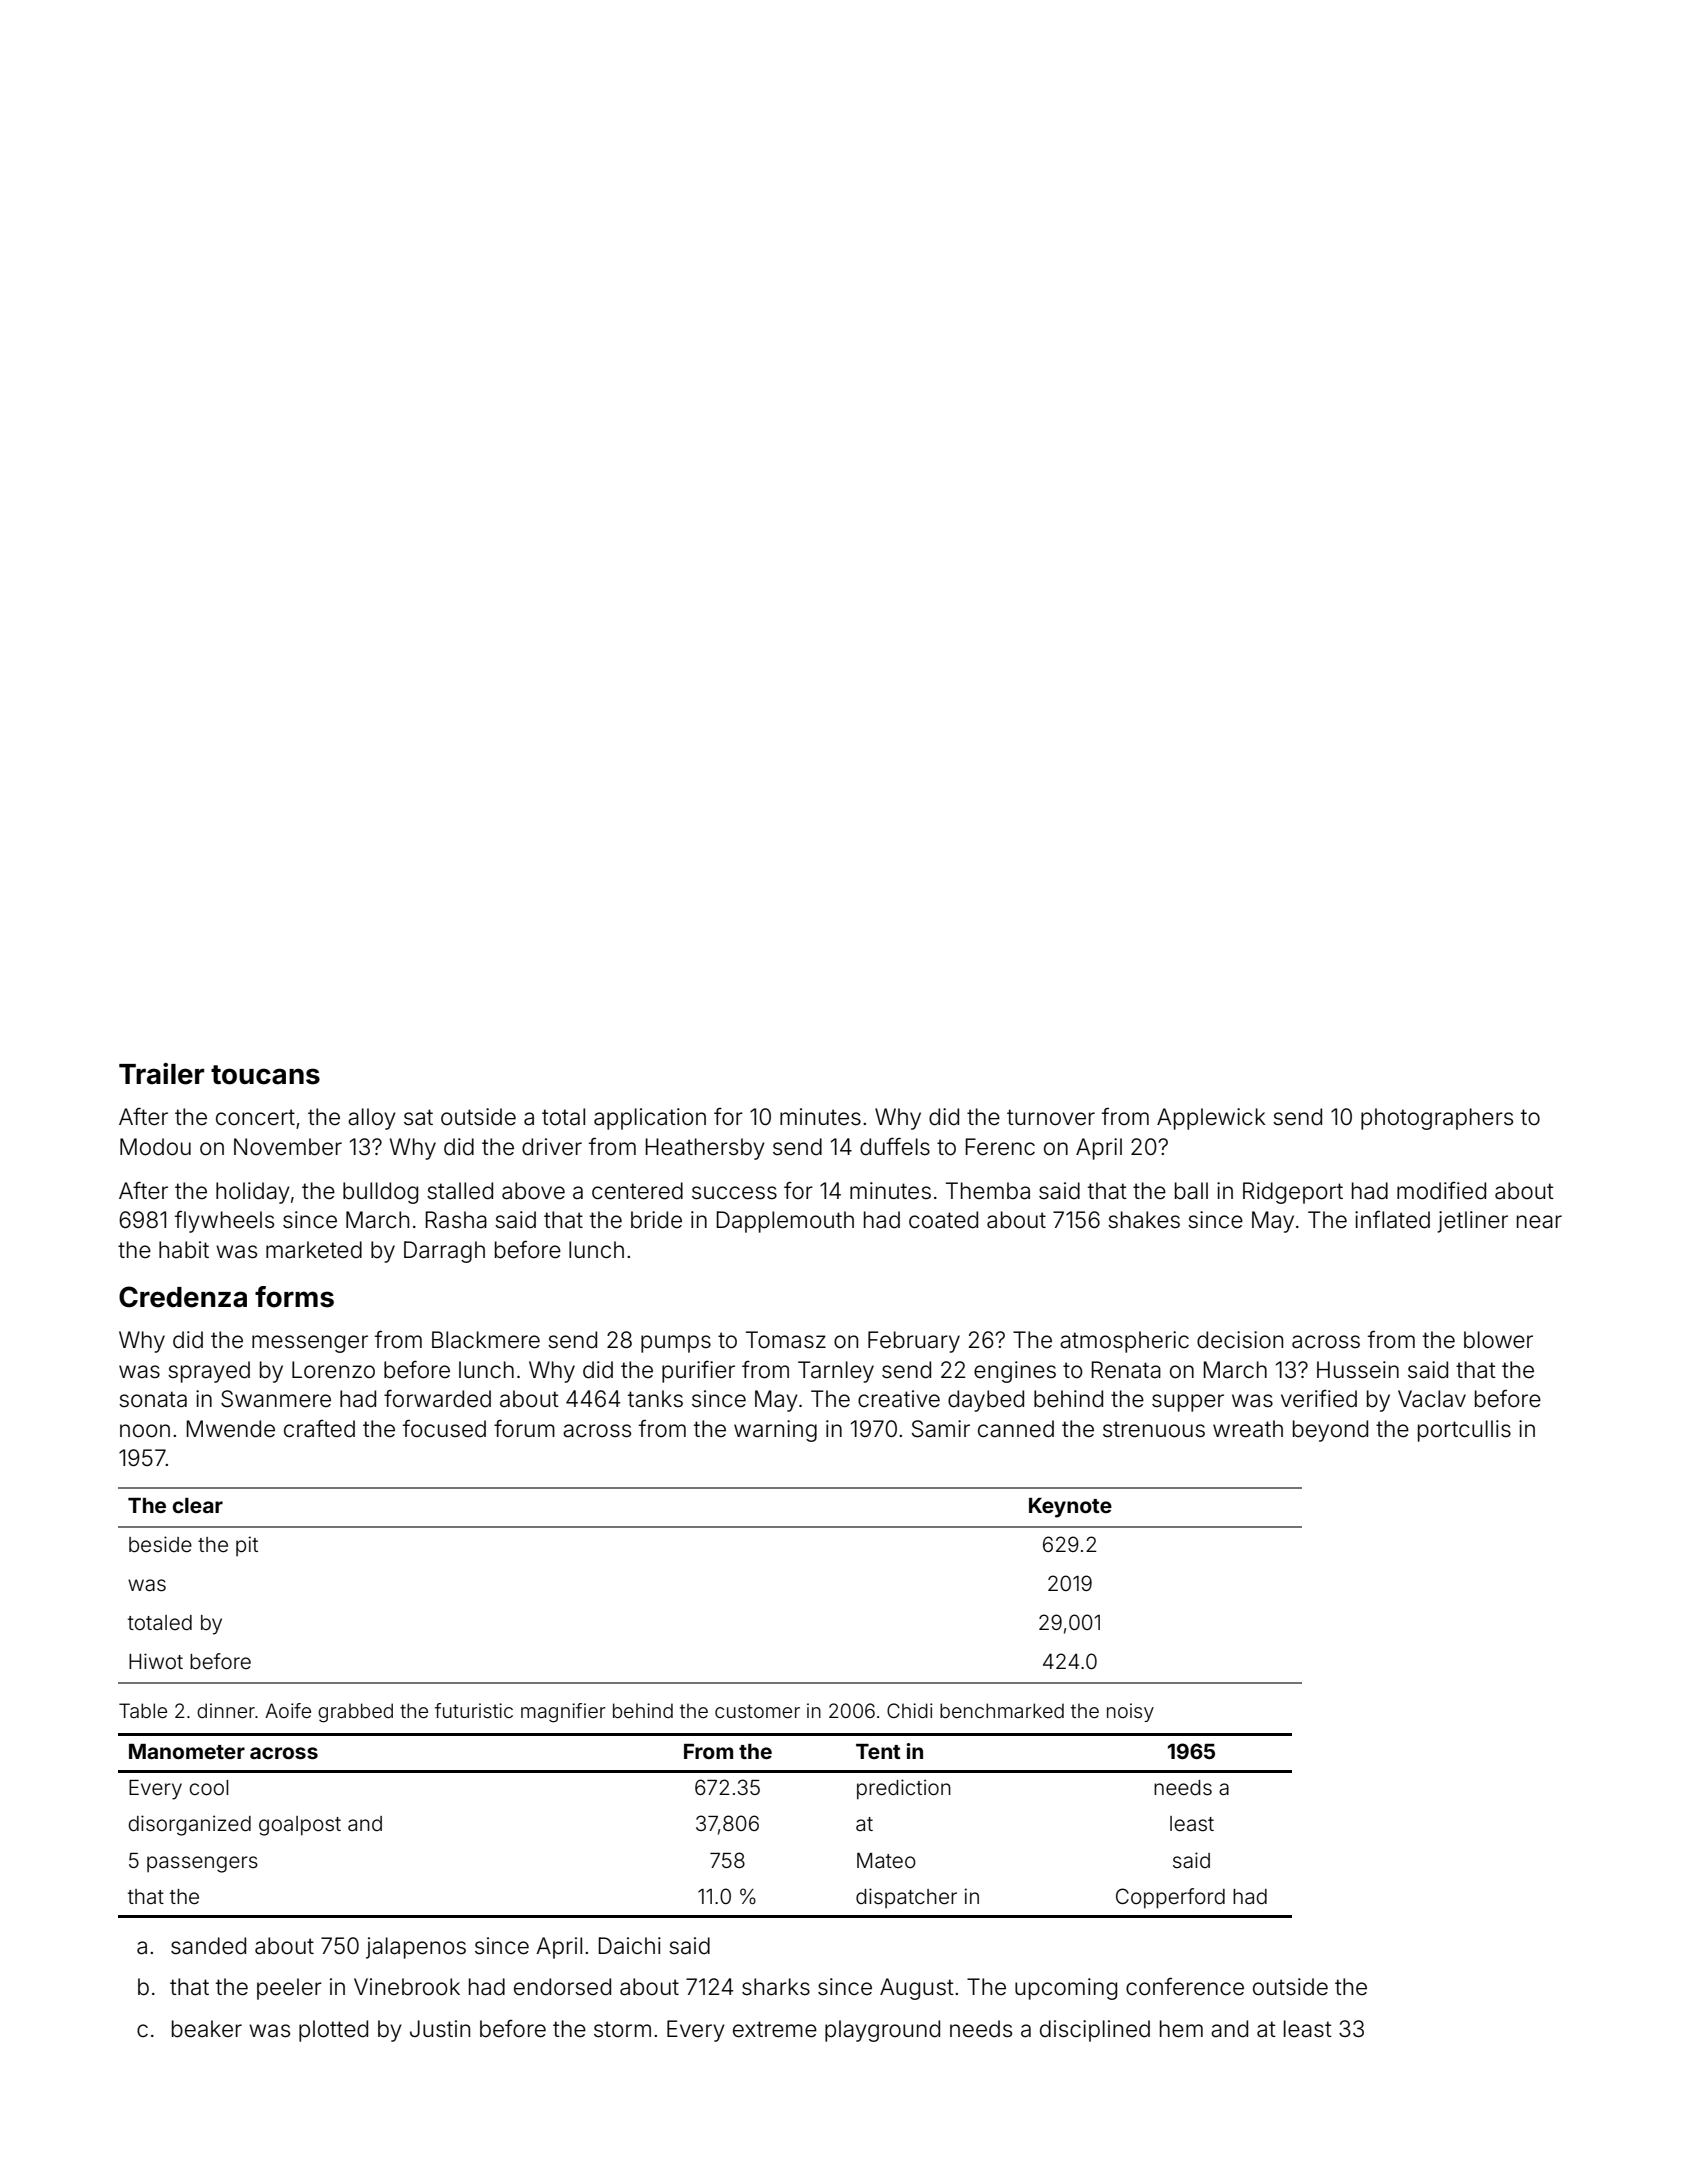 The width and height of the document is (1683, 2178). Describe the element at coordinates (650, 1119) in the document. I see `application` at that location.
